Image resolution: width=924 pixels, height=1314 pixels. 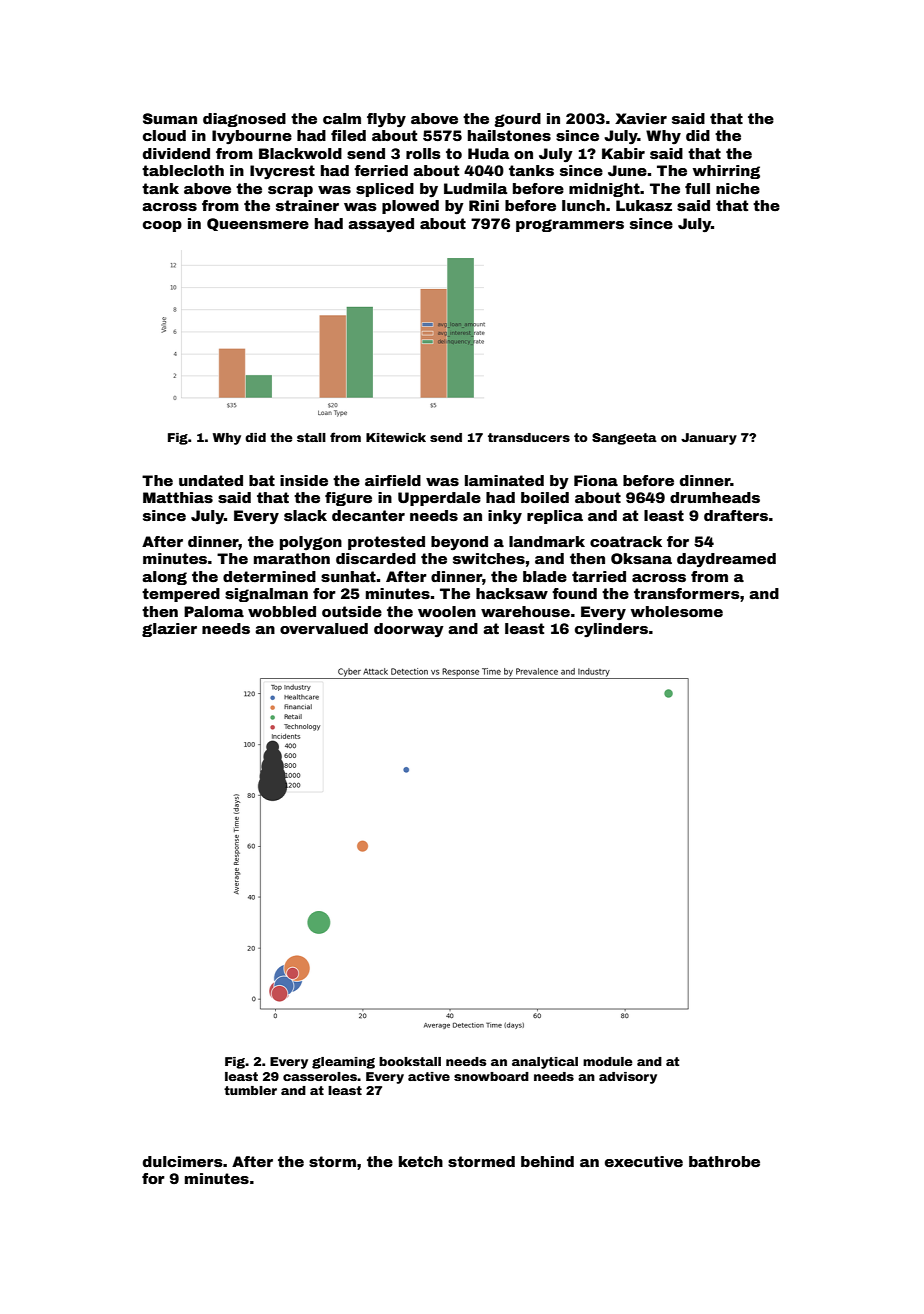 What do you see at coordinates (343, 1063) in the image?
I see `gleaming` at bounding box center [343, 1063].
